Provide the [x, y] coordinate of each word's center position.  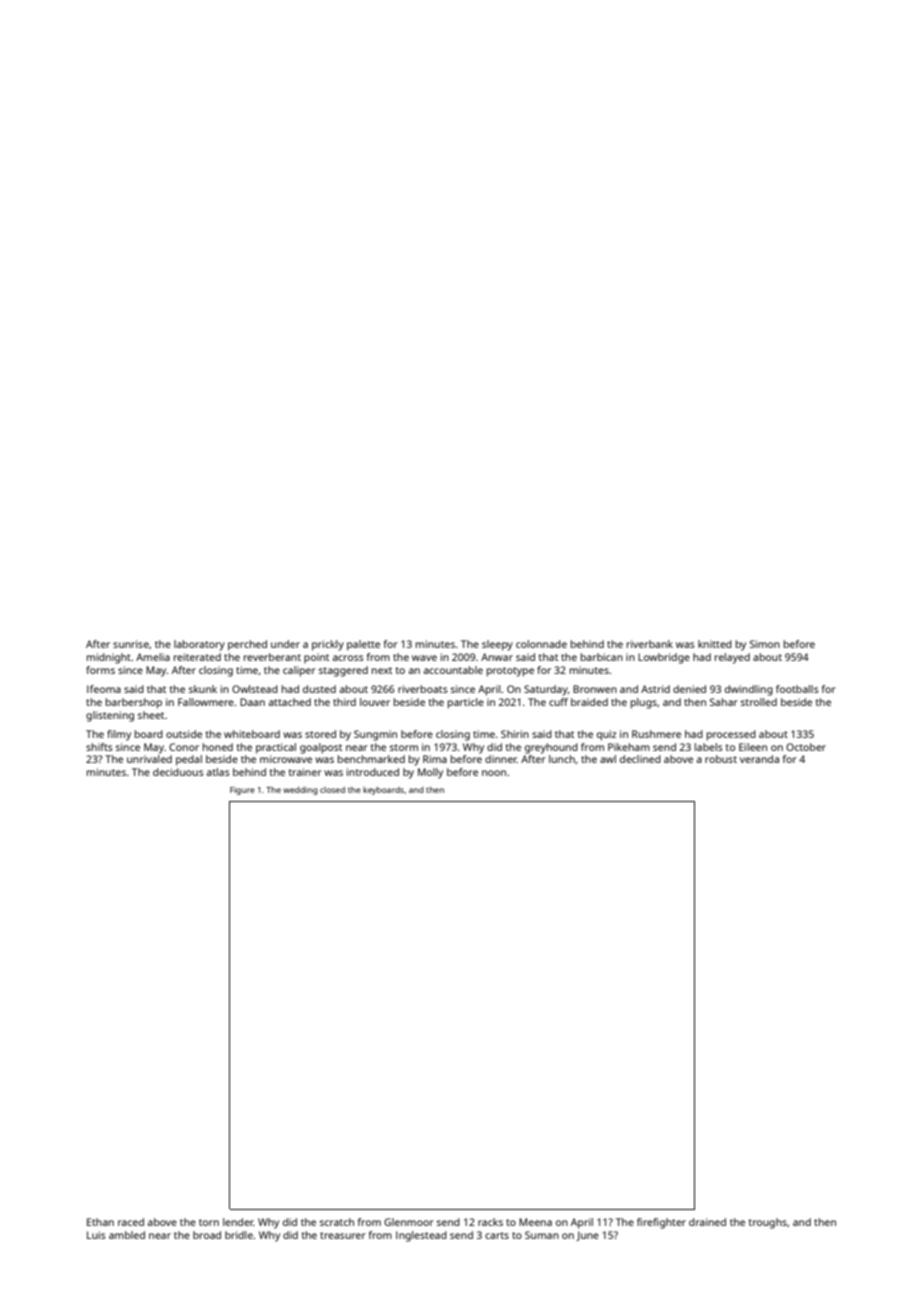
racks [490, 1222]
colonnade [541, 644]
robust [721, 759]
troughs [767, 1223]
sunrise [131, 644]
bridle [239, 1235]
